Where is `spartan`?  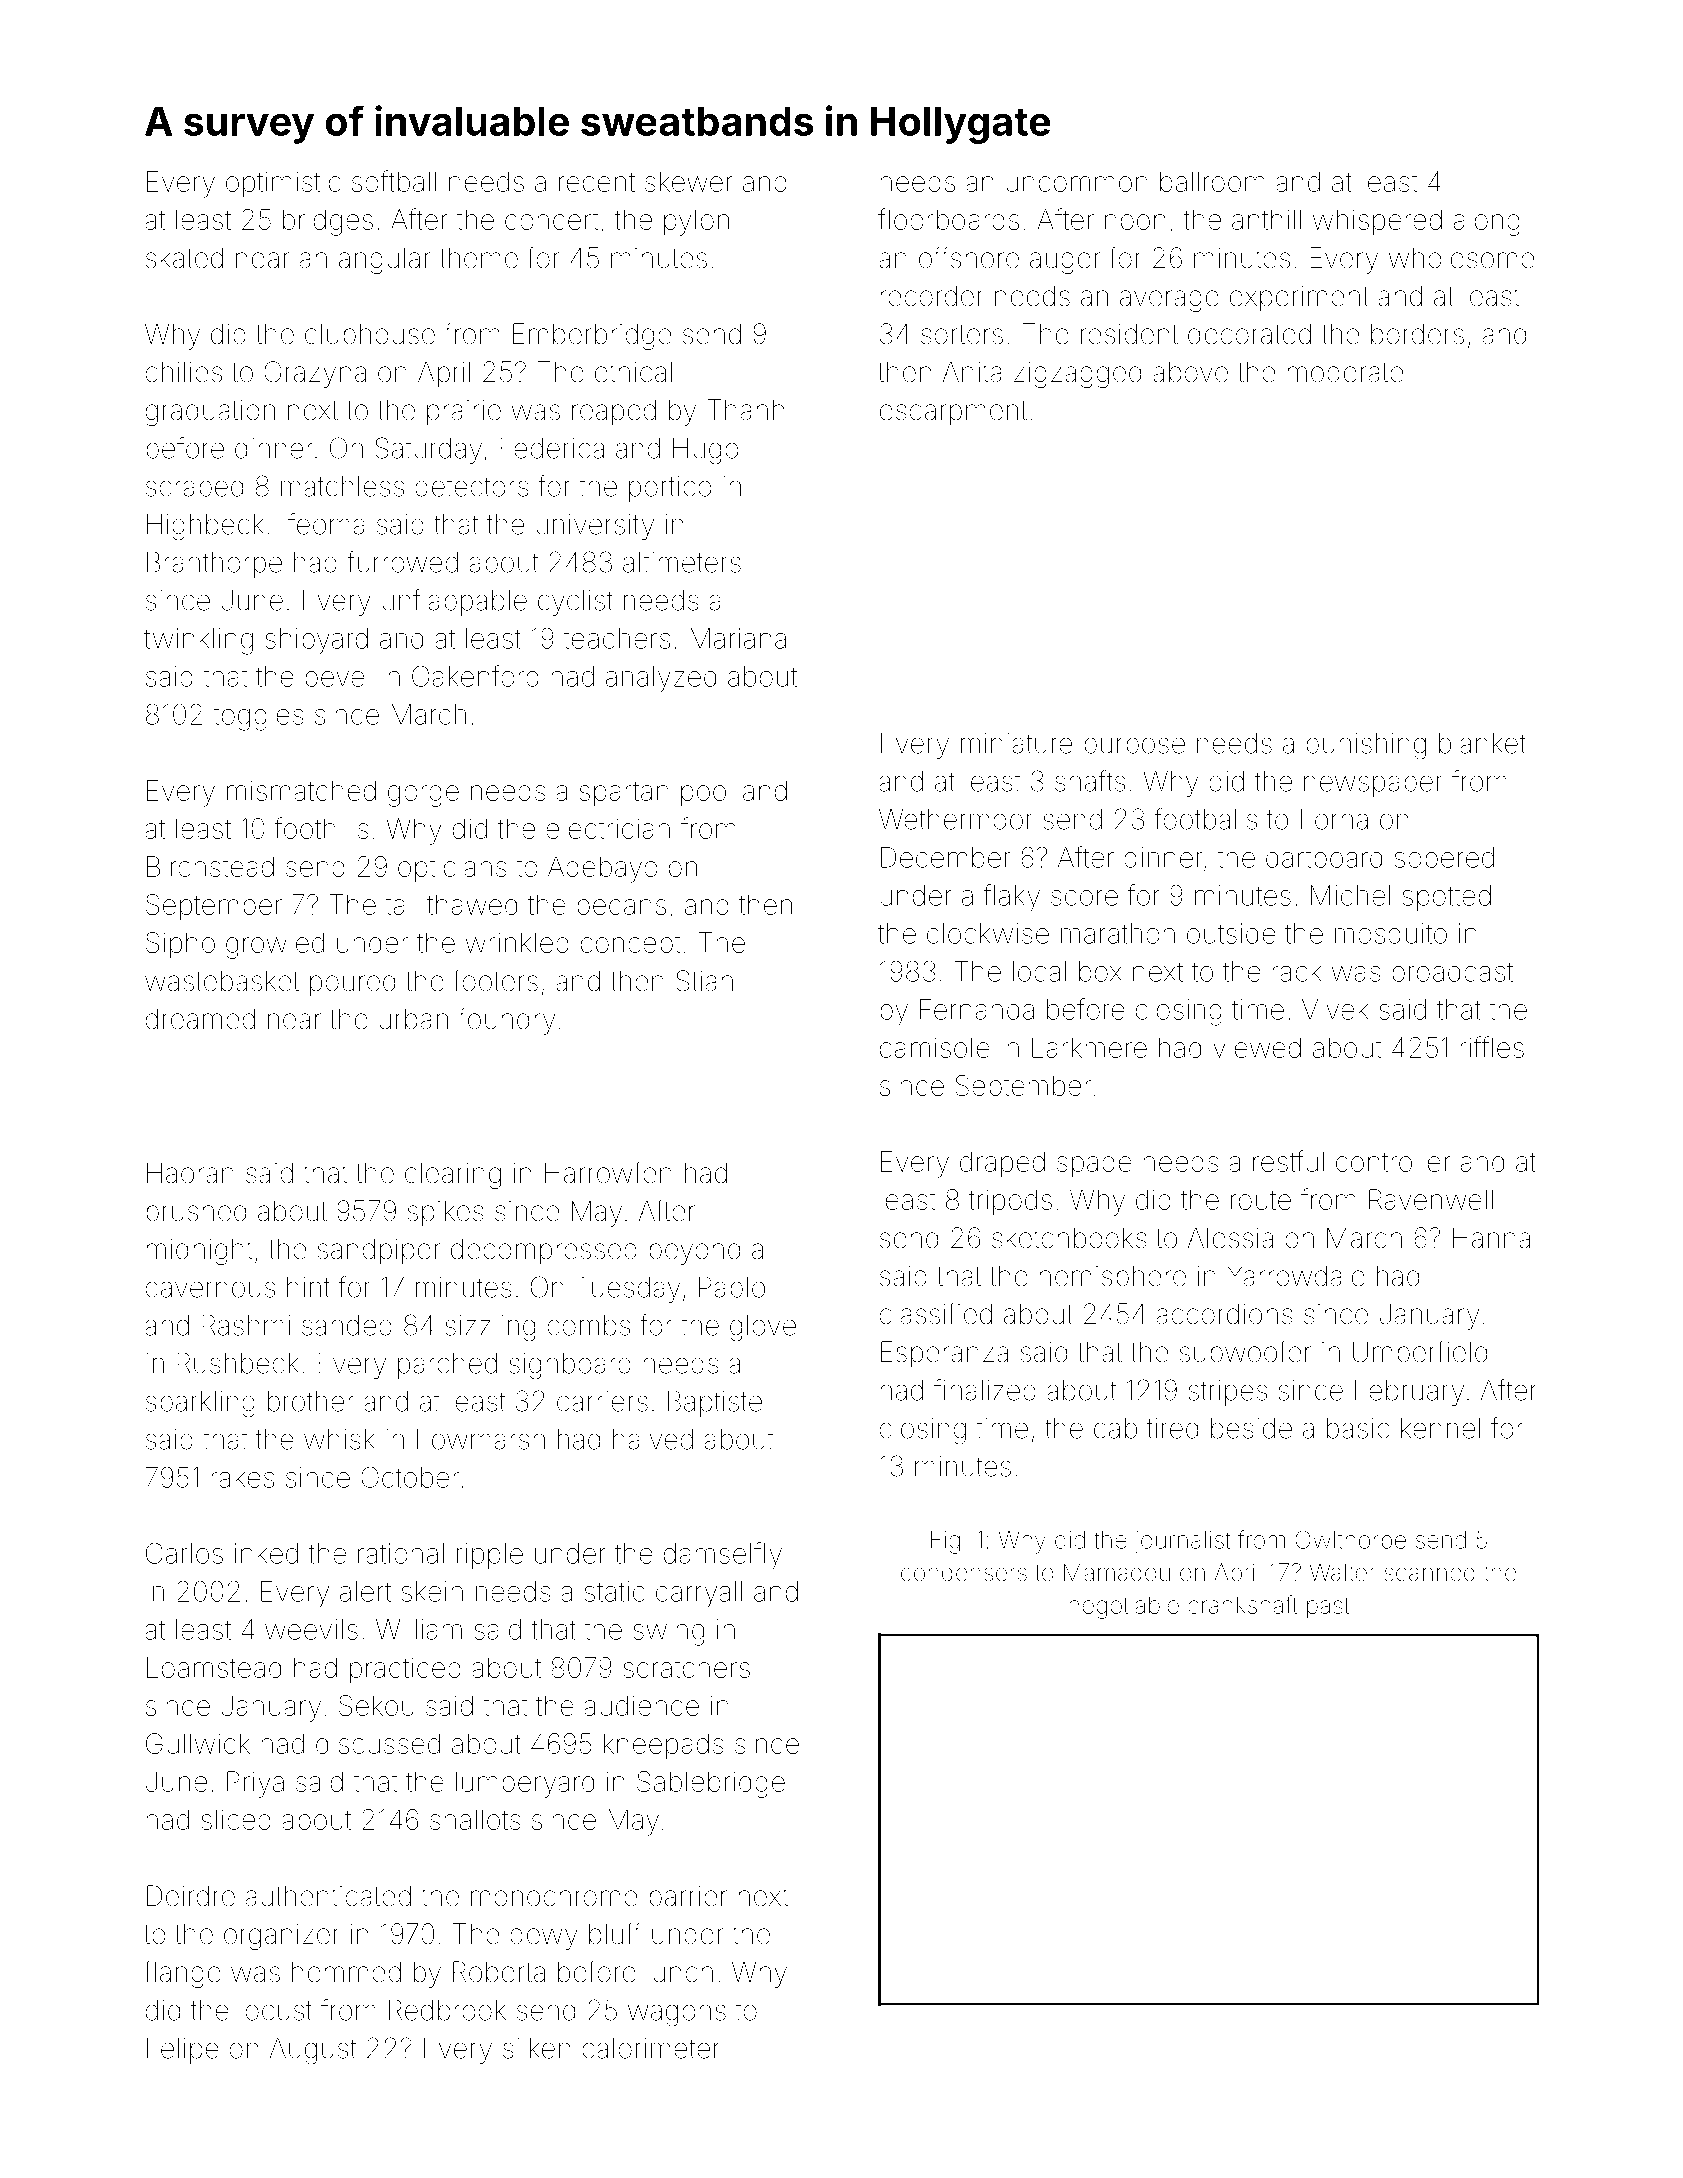 spartan is located at coordinates (624, 794).
